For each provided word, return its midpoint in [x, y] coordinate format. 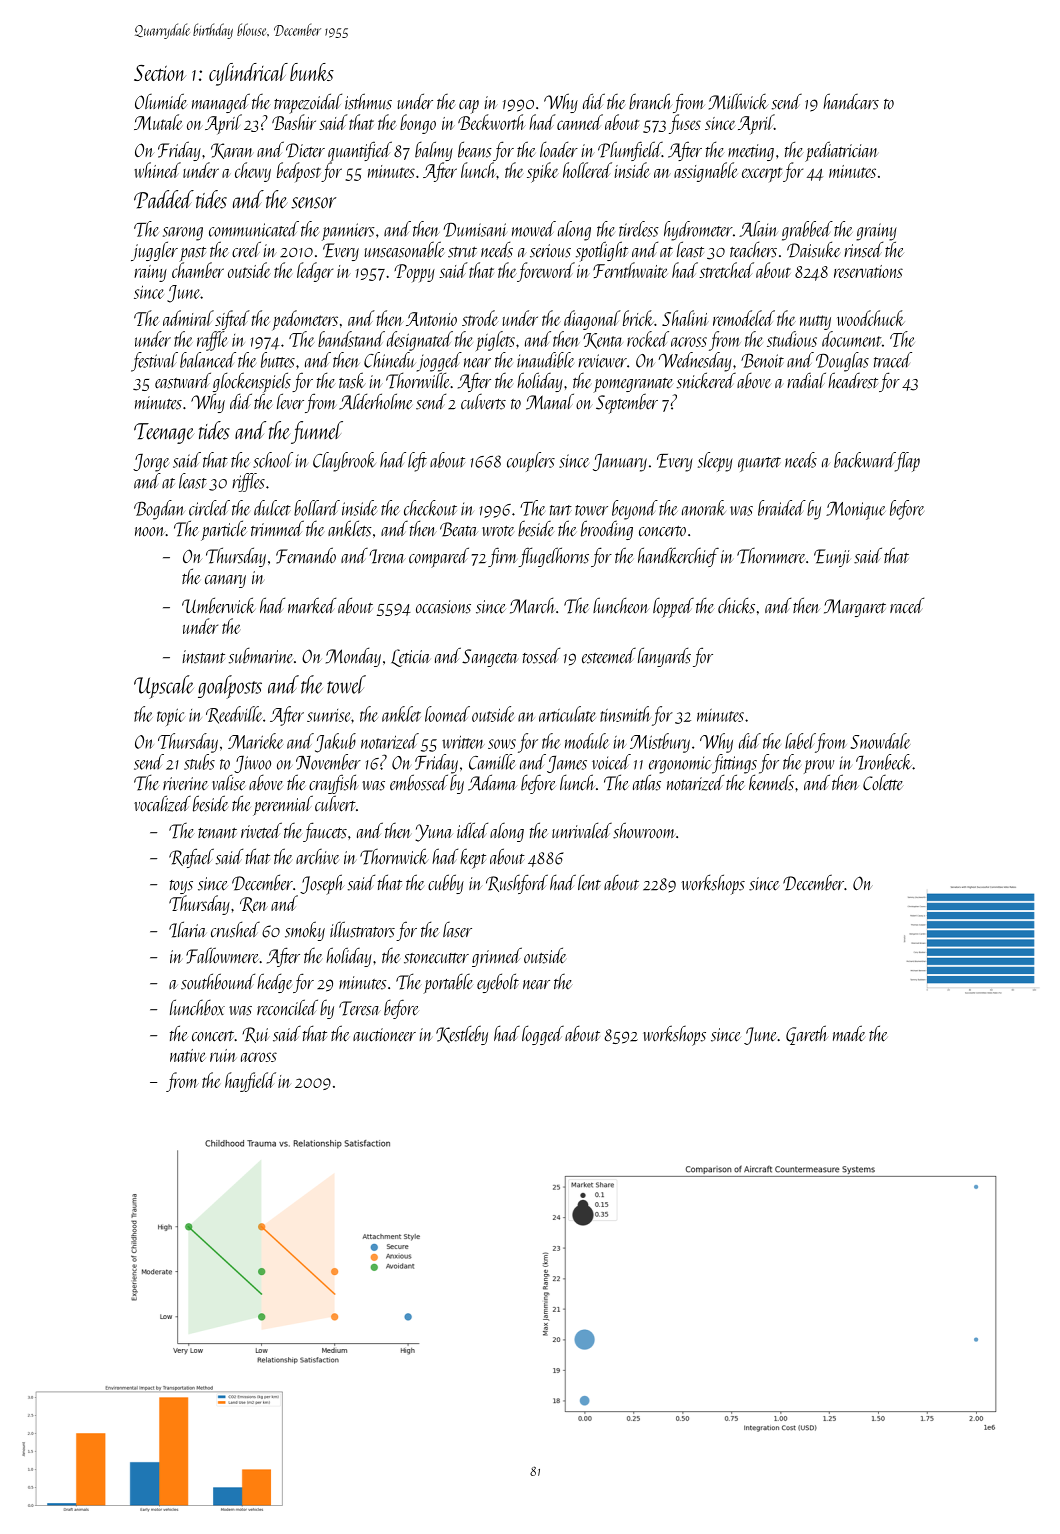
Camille [492, 762]
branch [650, 101]
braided [782, 508]
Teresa [360, 1008]
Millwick [739, 101]
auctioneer [384, 1035]
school [273, 460]
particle [224, 530]
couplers [531, 462]
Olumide [161, 101]
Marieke [256, 741]
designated [420, 341]
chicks [736, 605]
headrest [853, 380]
